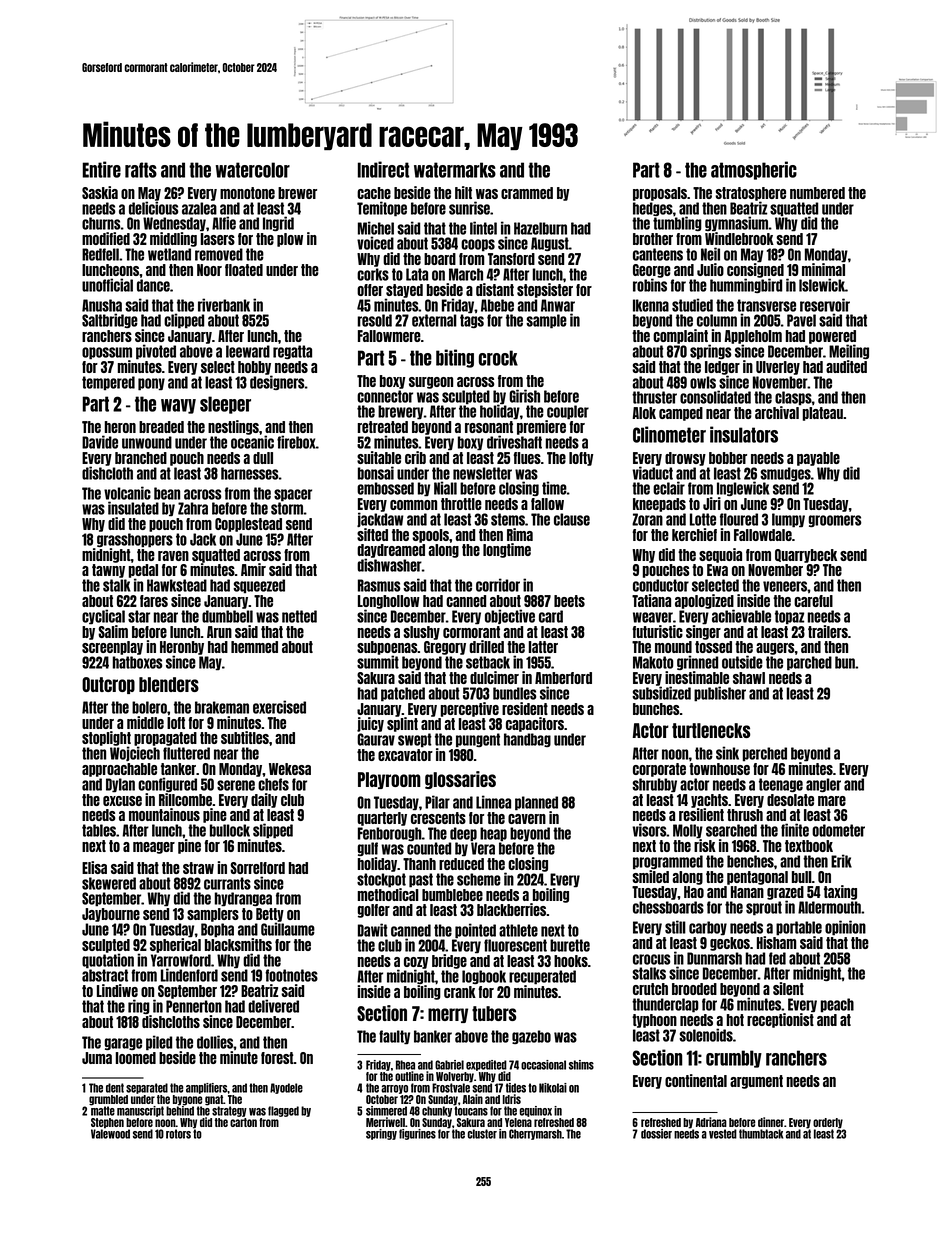 The image size is (952, 1233). I want to click on sink, so click(727, 753).
